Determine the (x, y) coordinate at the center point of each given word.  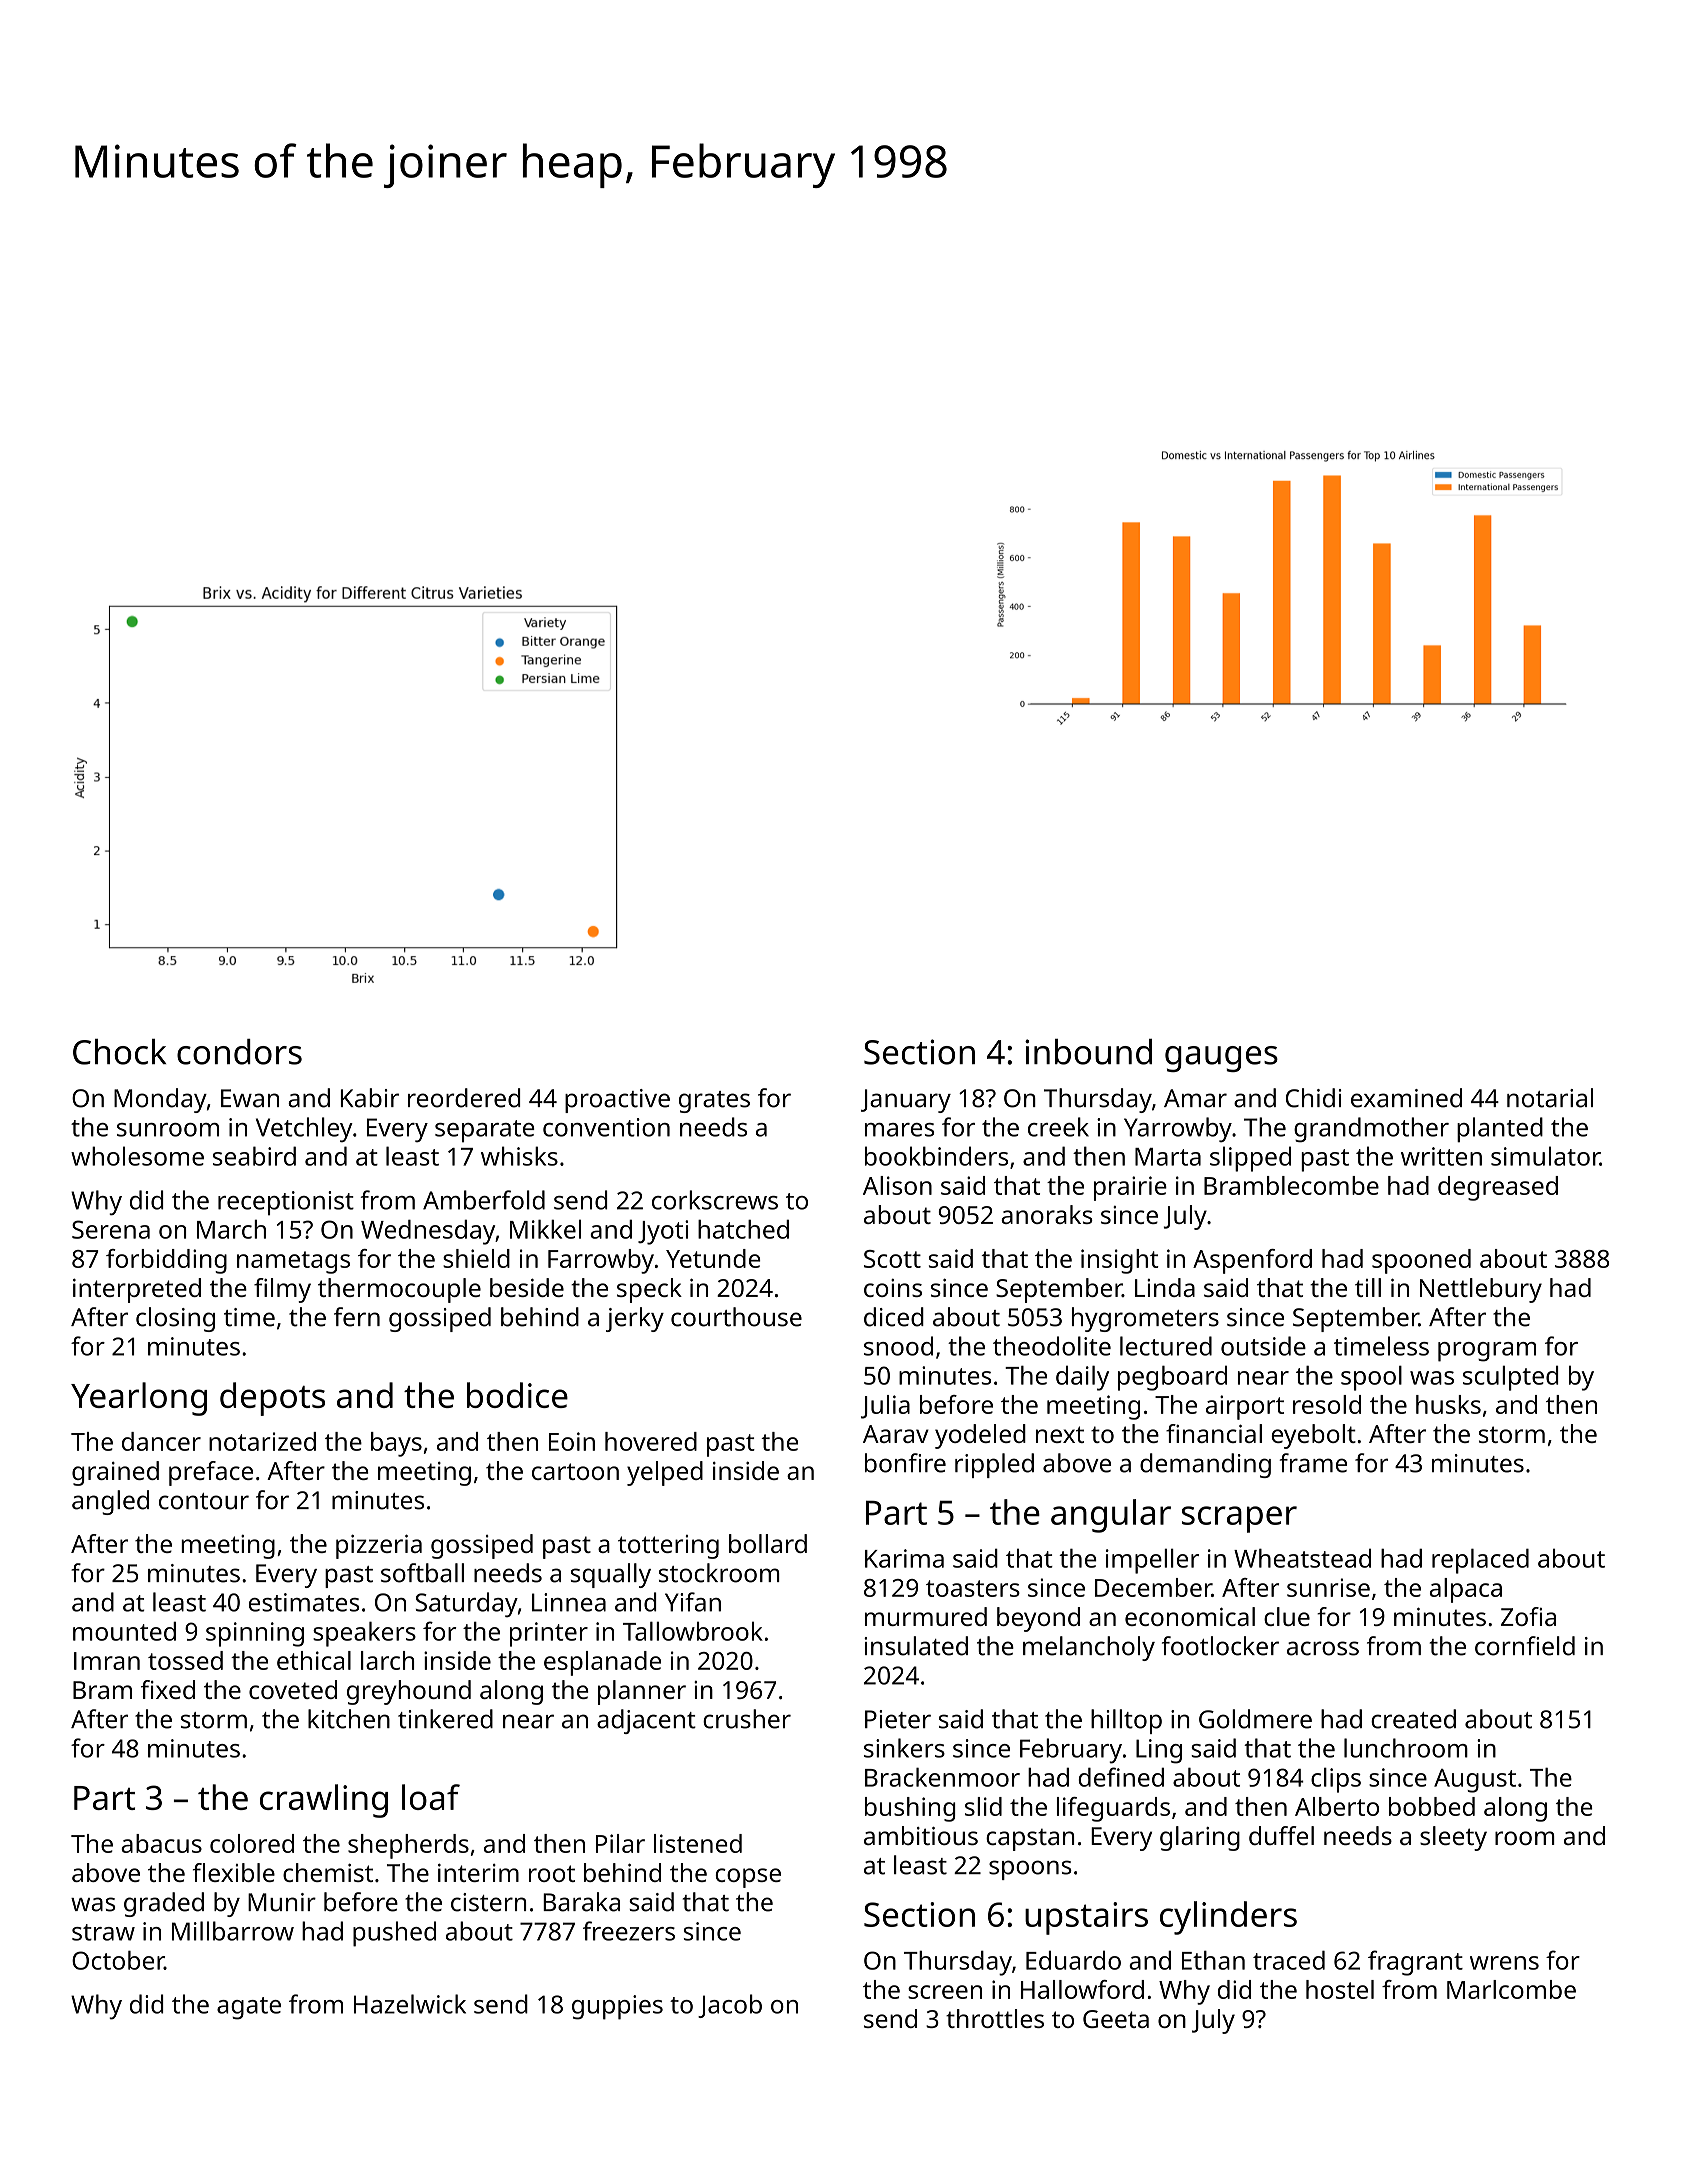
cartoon (575, 1471)
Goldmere (1255, 1719)
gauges (1221, 1059)
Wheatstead (1302, 1558)
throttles (995, 2018)
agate (249, 2008)
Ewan (250, 1098)
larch (387, 1660)
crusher (747, 1719)
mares (899, 1130)
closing (175, 1319)
